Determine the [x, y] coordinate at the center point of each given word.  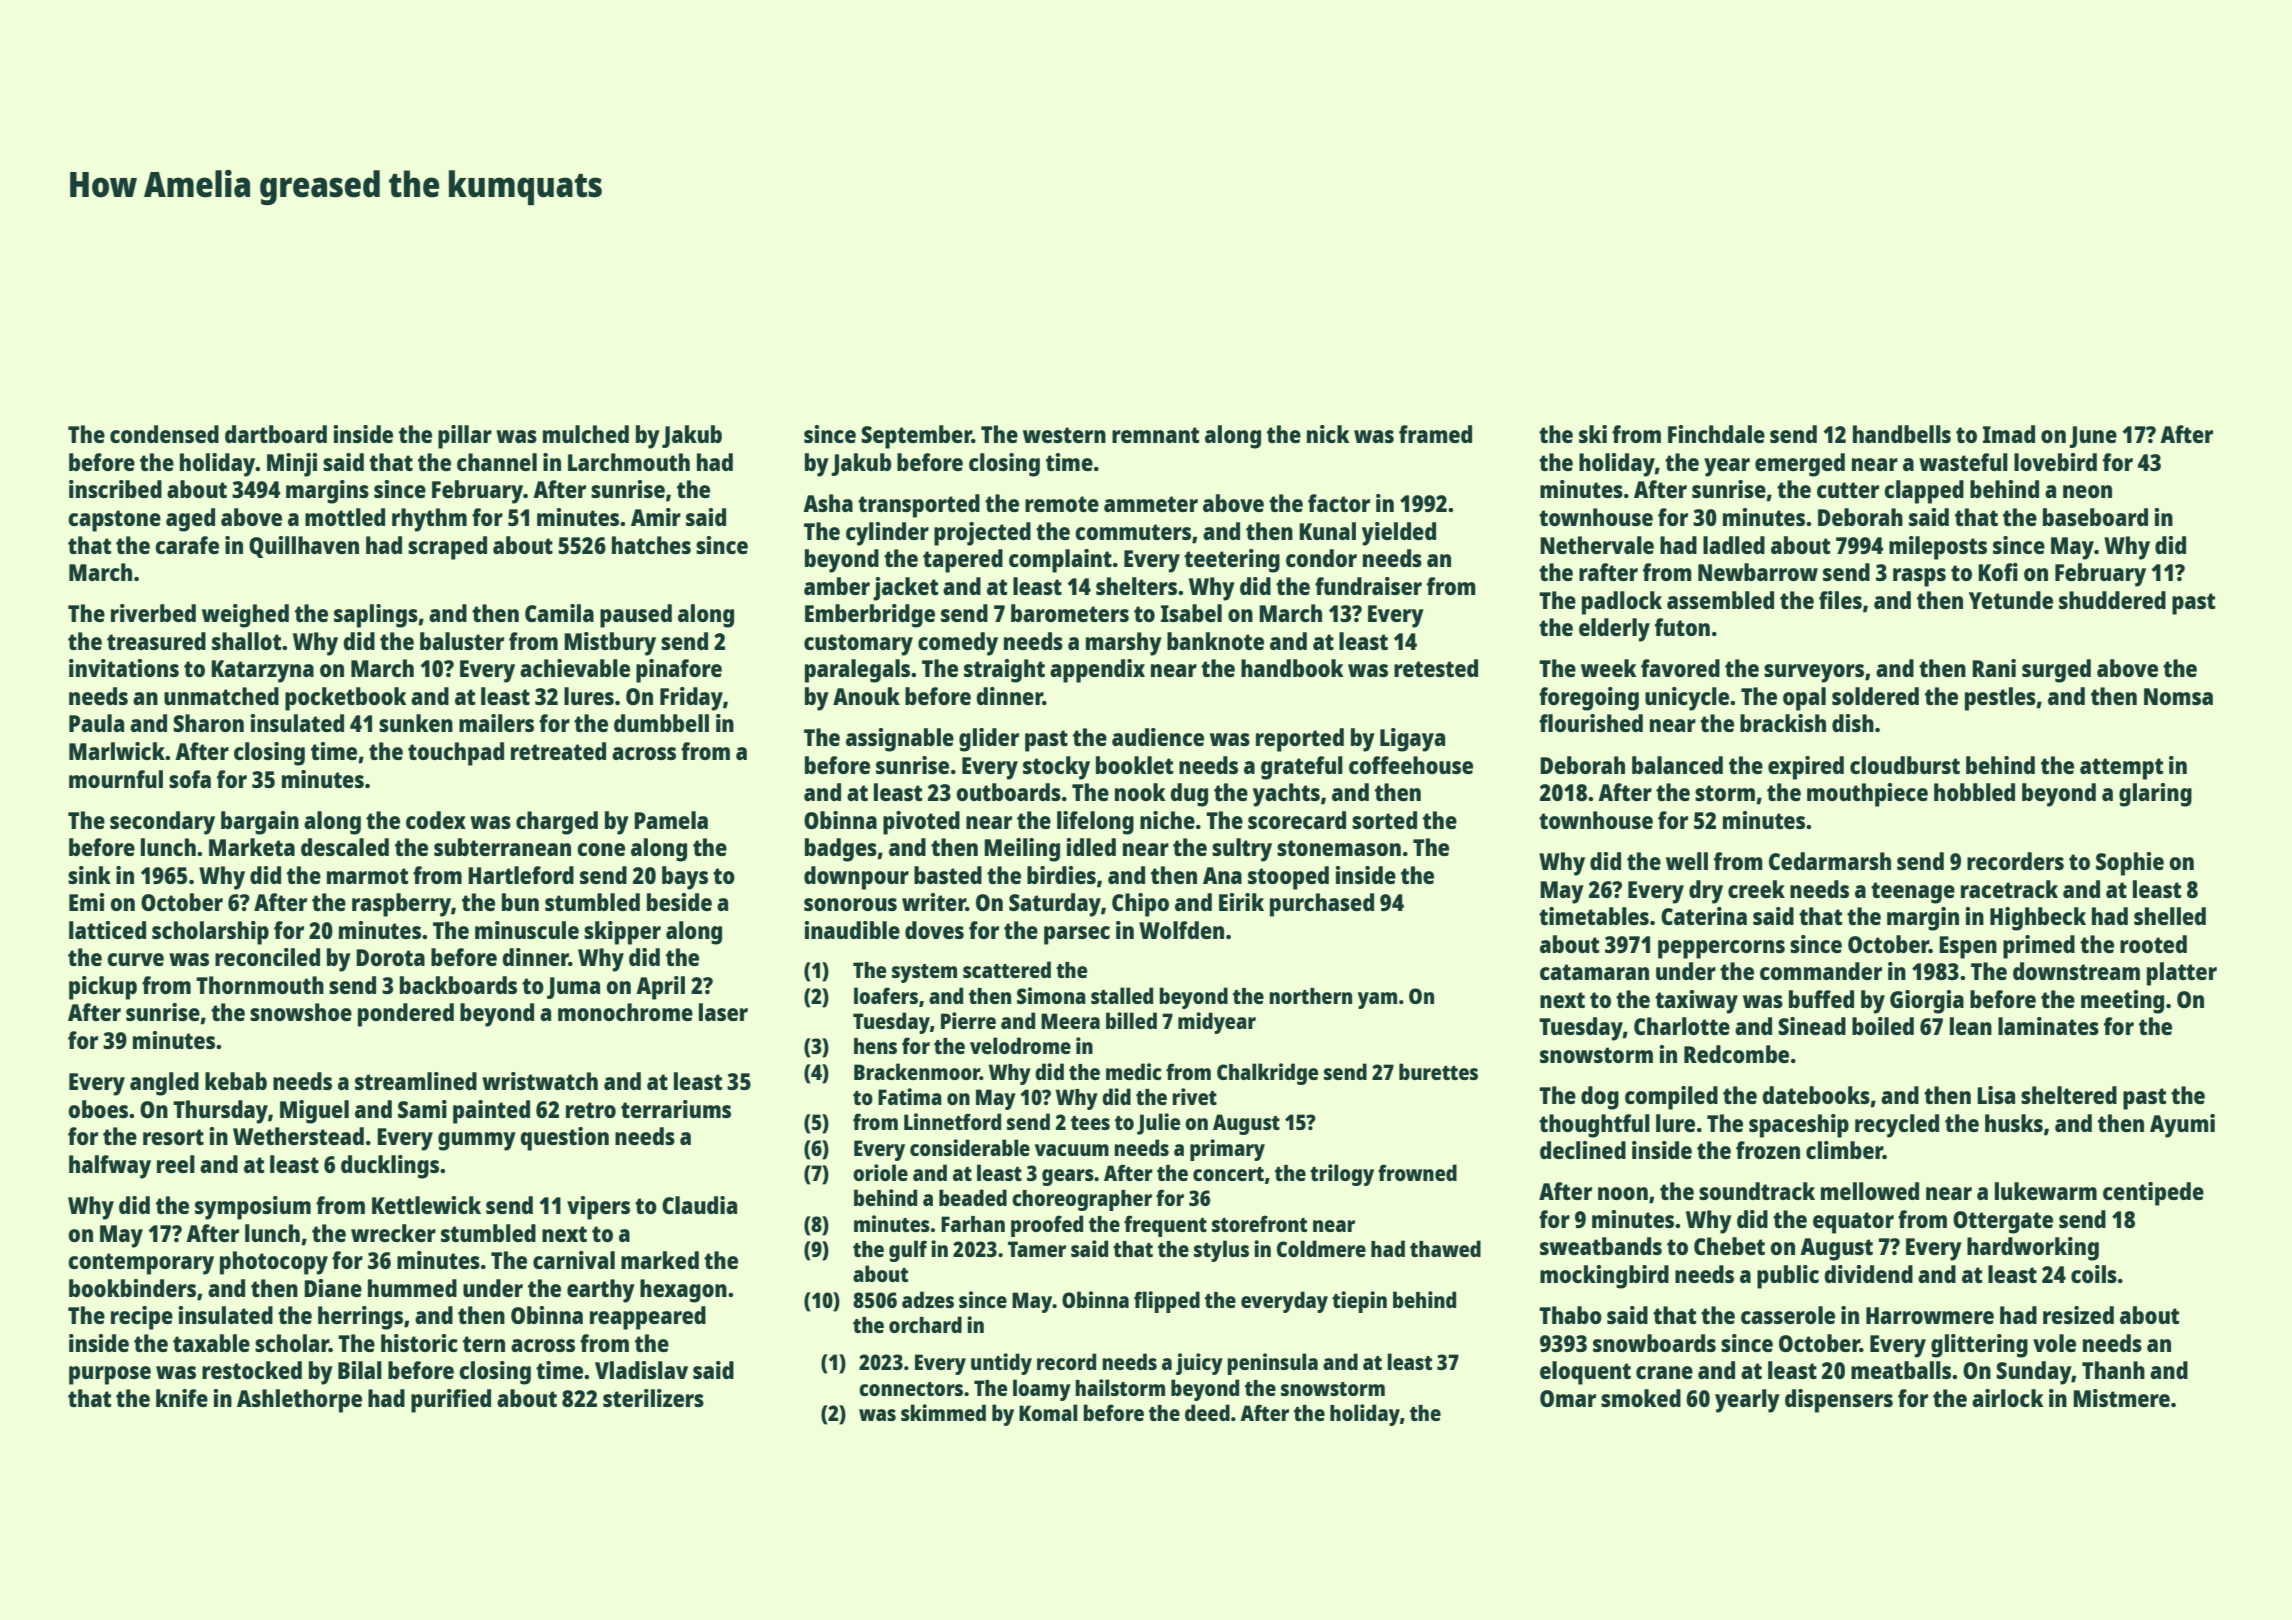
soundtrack [1757, 1191]
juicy [1199, 1364]
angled [164, 1084]
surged [2056, 671]
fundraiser [1368, 586]
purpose [110, 1375]
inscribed [115, 489]
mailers [496, 723]
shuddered [2112, 600]
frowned [1417, 1172]
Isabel [1191, 613]
